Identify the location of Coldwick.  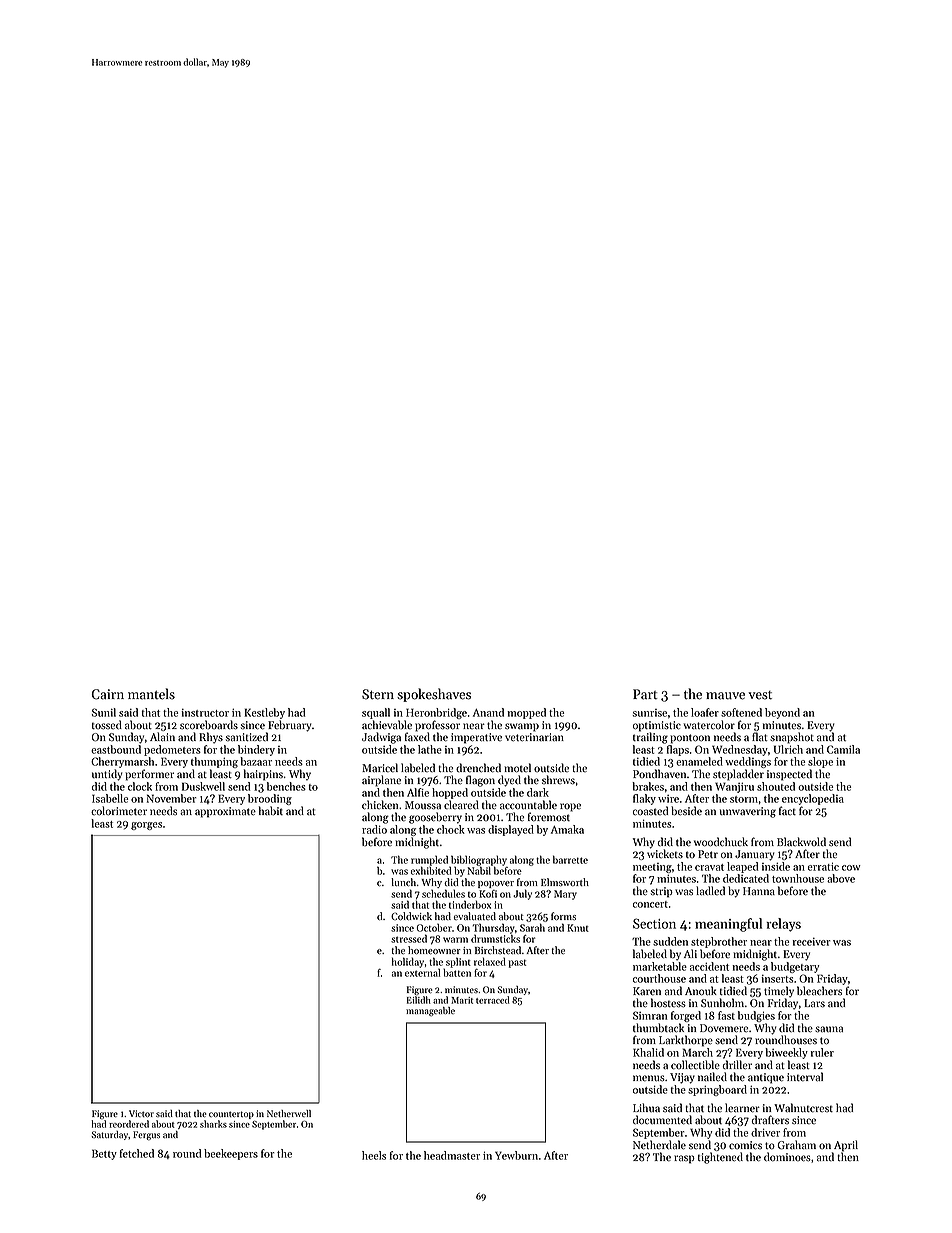
(411, 916).
